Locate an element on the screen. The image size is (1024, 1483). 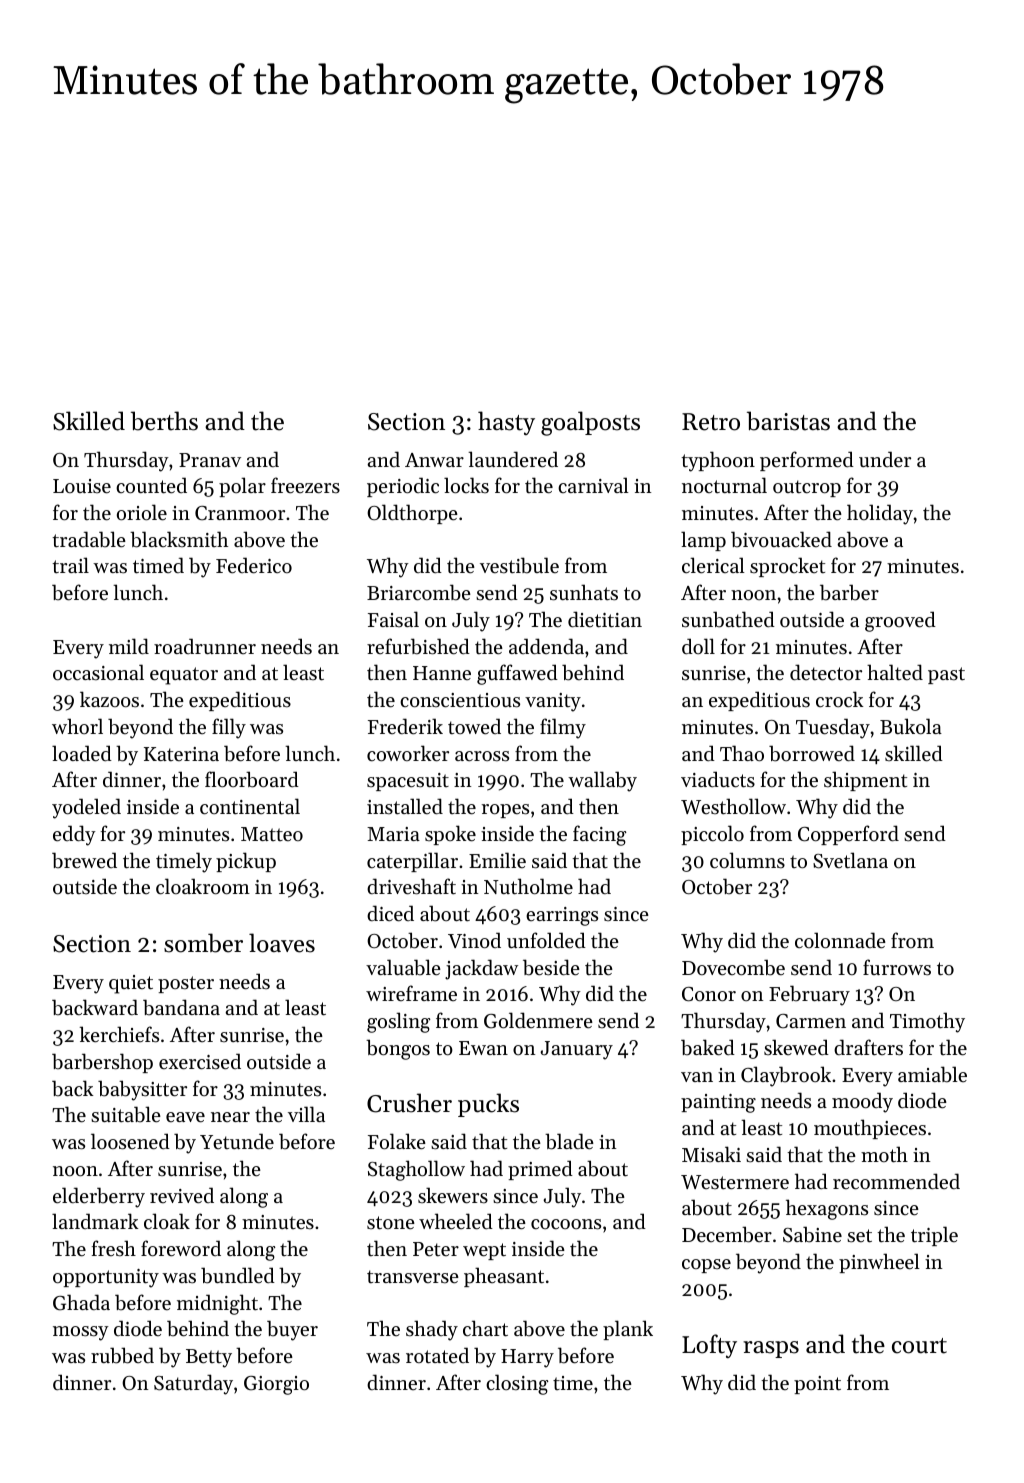
loaded is located at coordinates (82, 753).
